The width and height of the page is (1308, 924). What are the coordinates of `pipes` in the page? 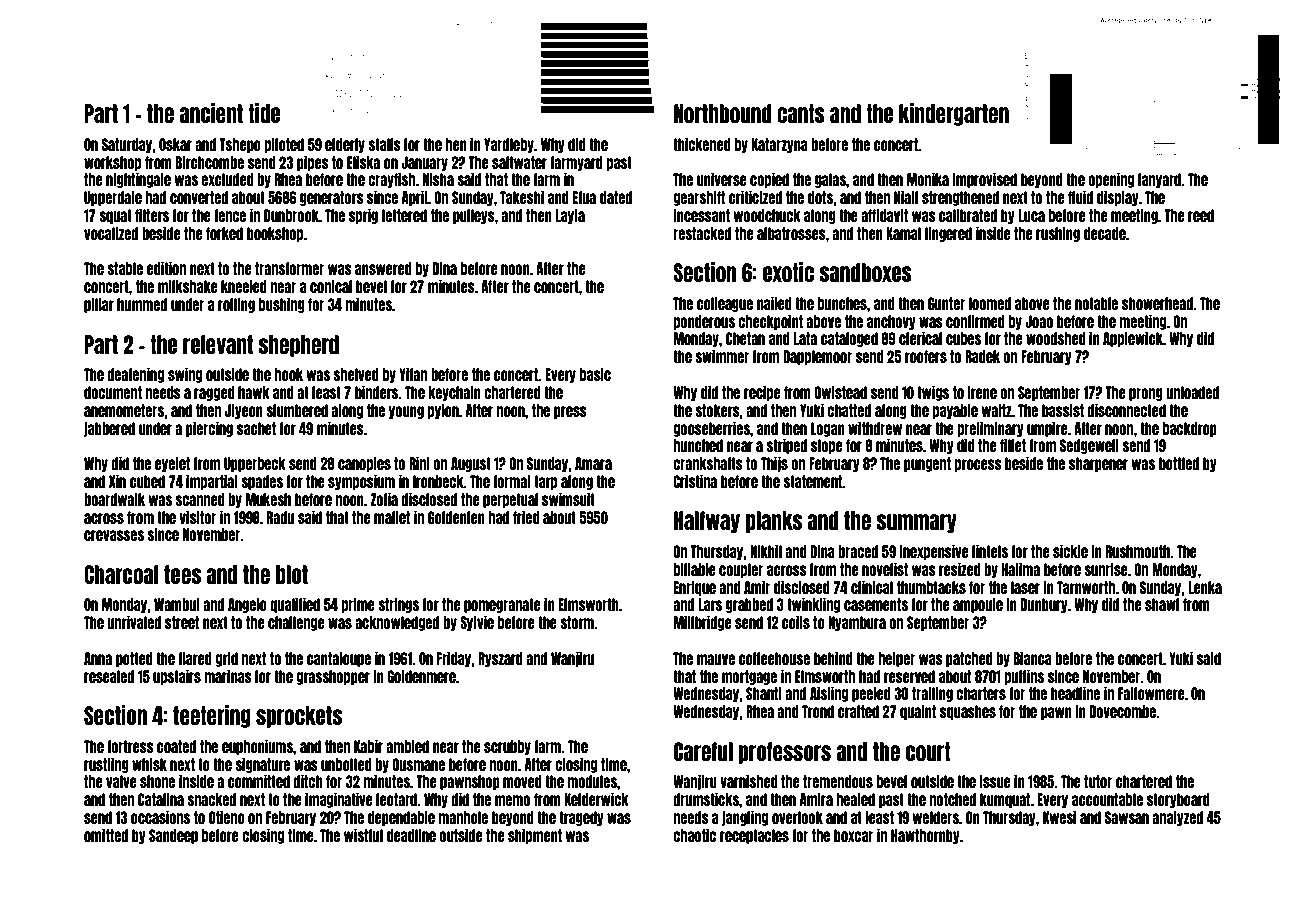 It's located at (313, 163).
